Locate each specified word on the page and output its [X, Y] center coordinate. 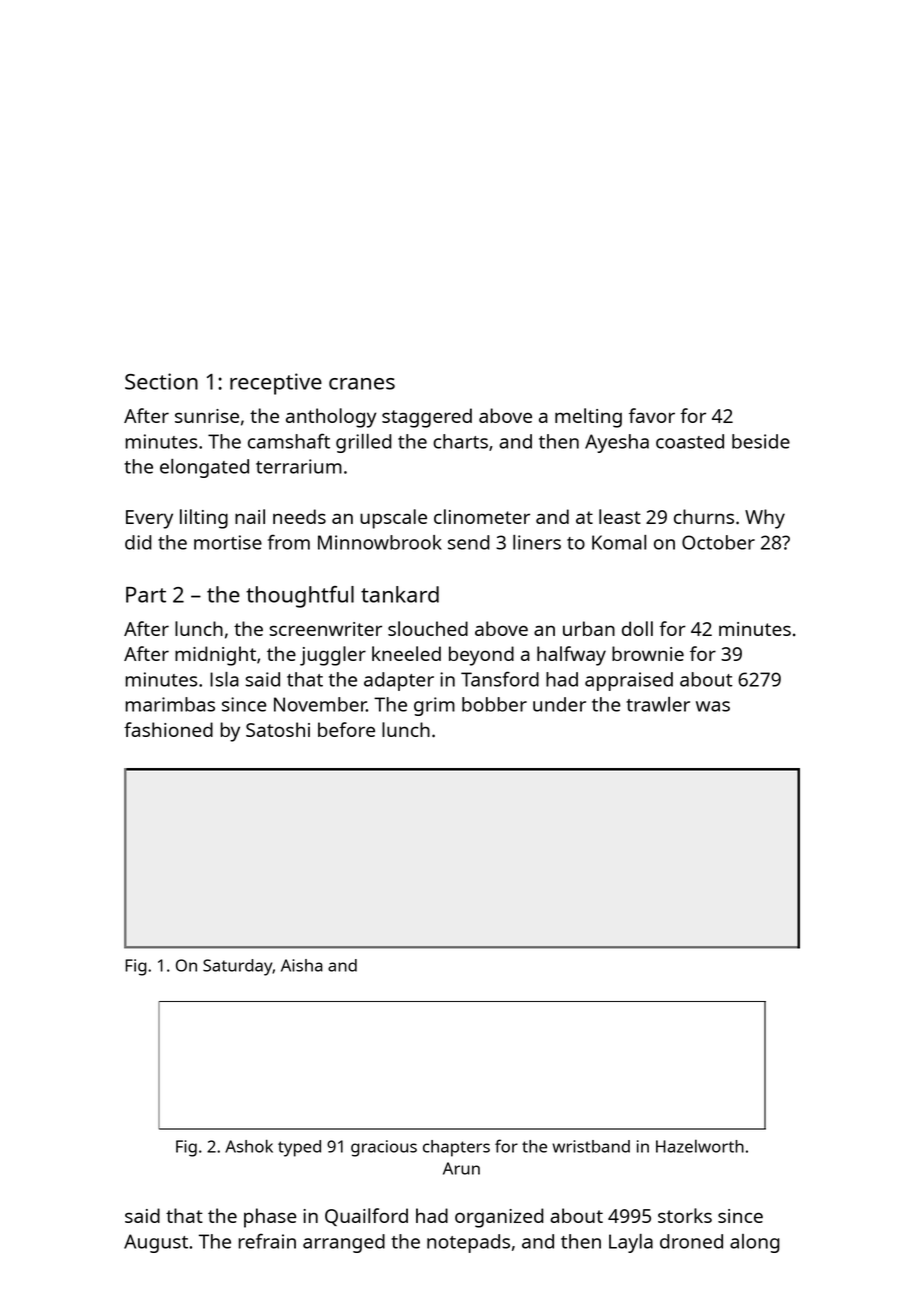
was [713, 706]
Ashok [249, 1146]
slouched [428, 628]
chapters [456, 1148]
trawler [658, 704]
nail [250, 516]
